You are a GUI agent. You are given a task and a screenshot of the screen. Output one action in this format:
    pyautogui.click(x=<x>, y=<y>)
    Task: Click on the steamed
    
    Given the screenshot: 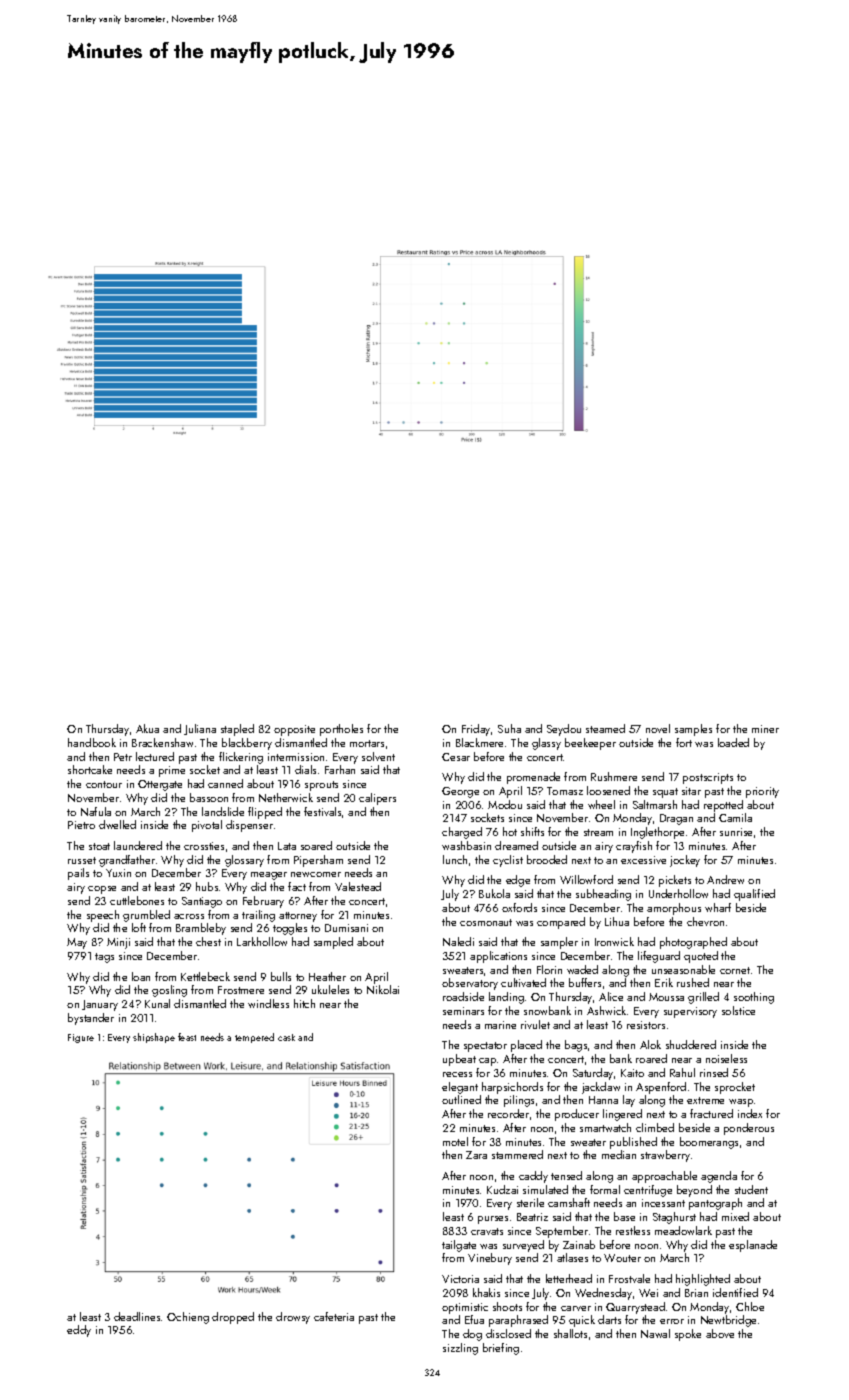 What is the action you would take?
    pyautogui.click(x=605, y=728)
